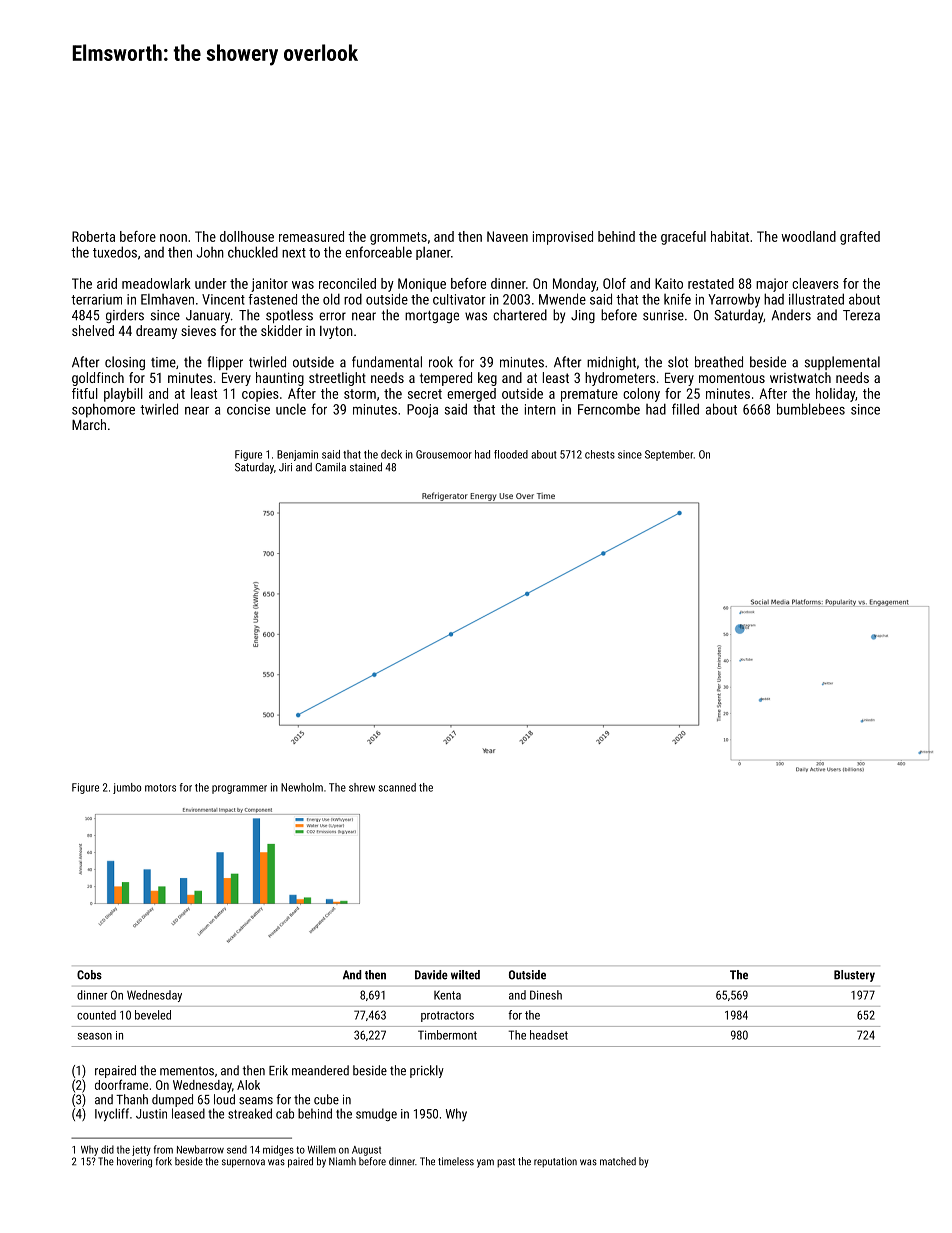  Describe the element at coordinates (397, 787) in the page. I see `scanned` at that location.
